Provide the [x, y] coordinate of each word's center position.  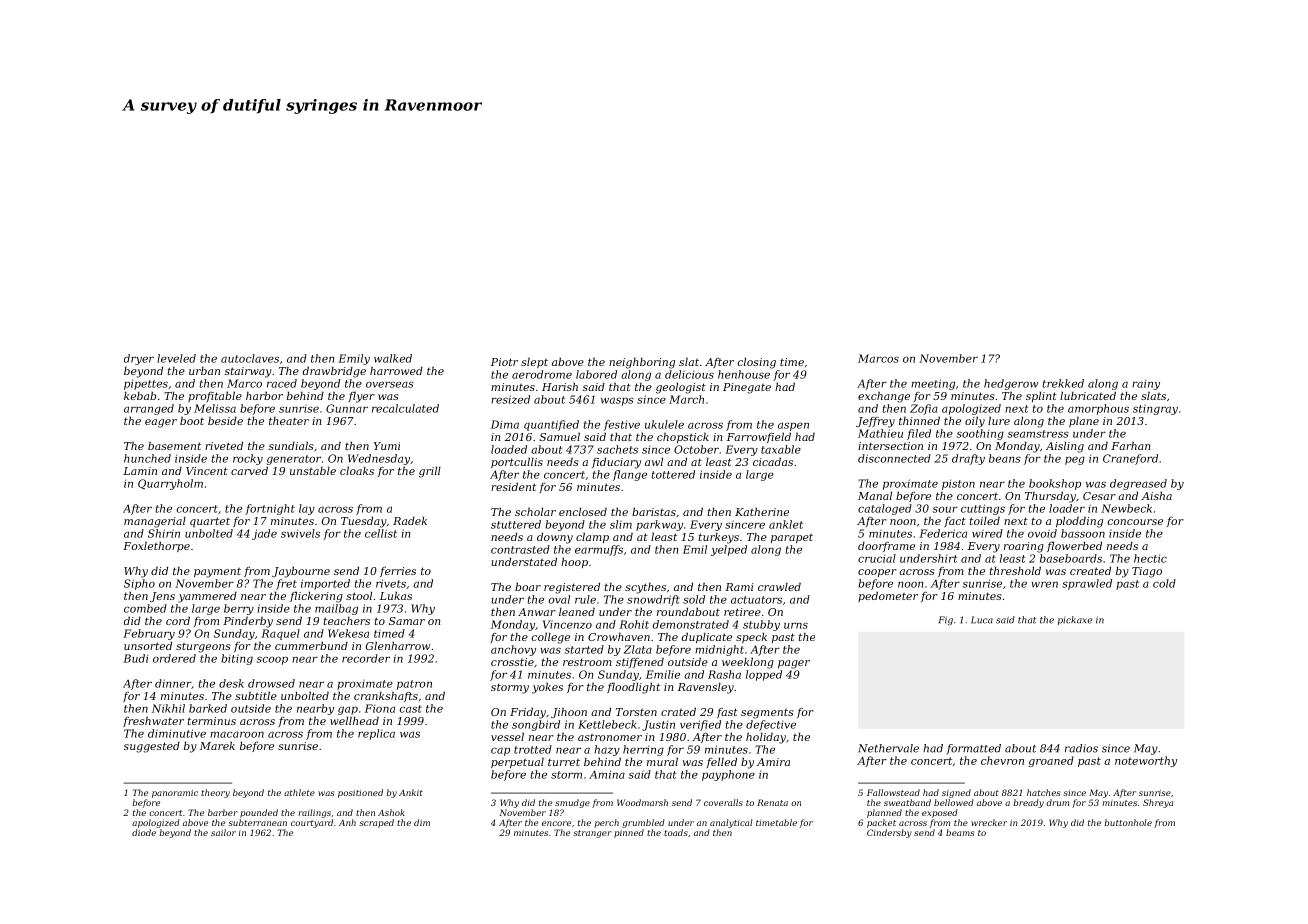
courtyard [312, 823]
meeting [933, 384]
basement [174, 445]
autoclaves [250, 358]
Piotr [504, 362]
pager [794, 664]
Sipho [139, 584]
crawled [779, 586]
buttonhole [1128, 822]
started [584, 649]
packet [881, 823]
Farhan [1131, 445]
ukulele [664, 424]
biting [237, 659]
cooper [877, 573]
